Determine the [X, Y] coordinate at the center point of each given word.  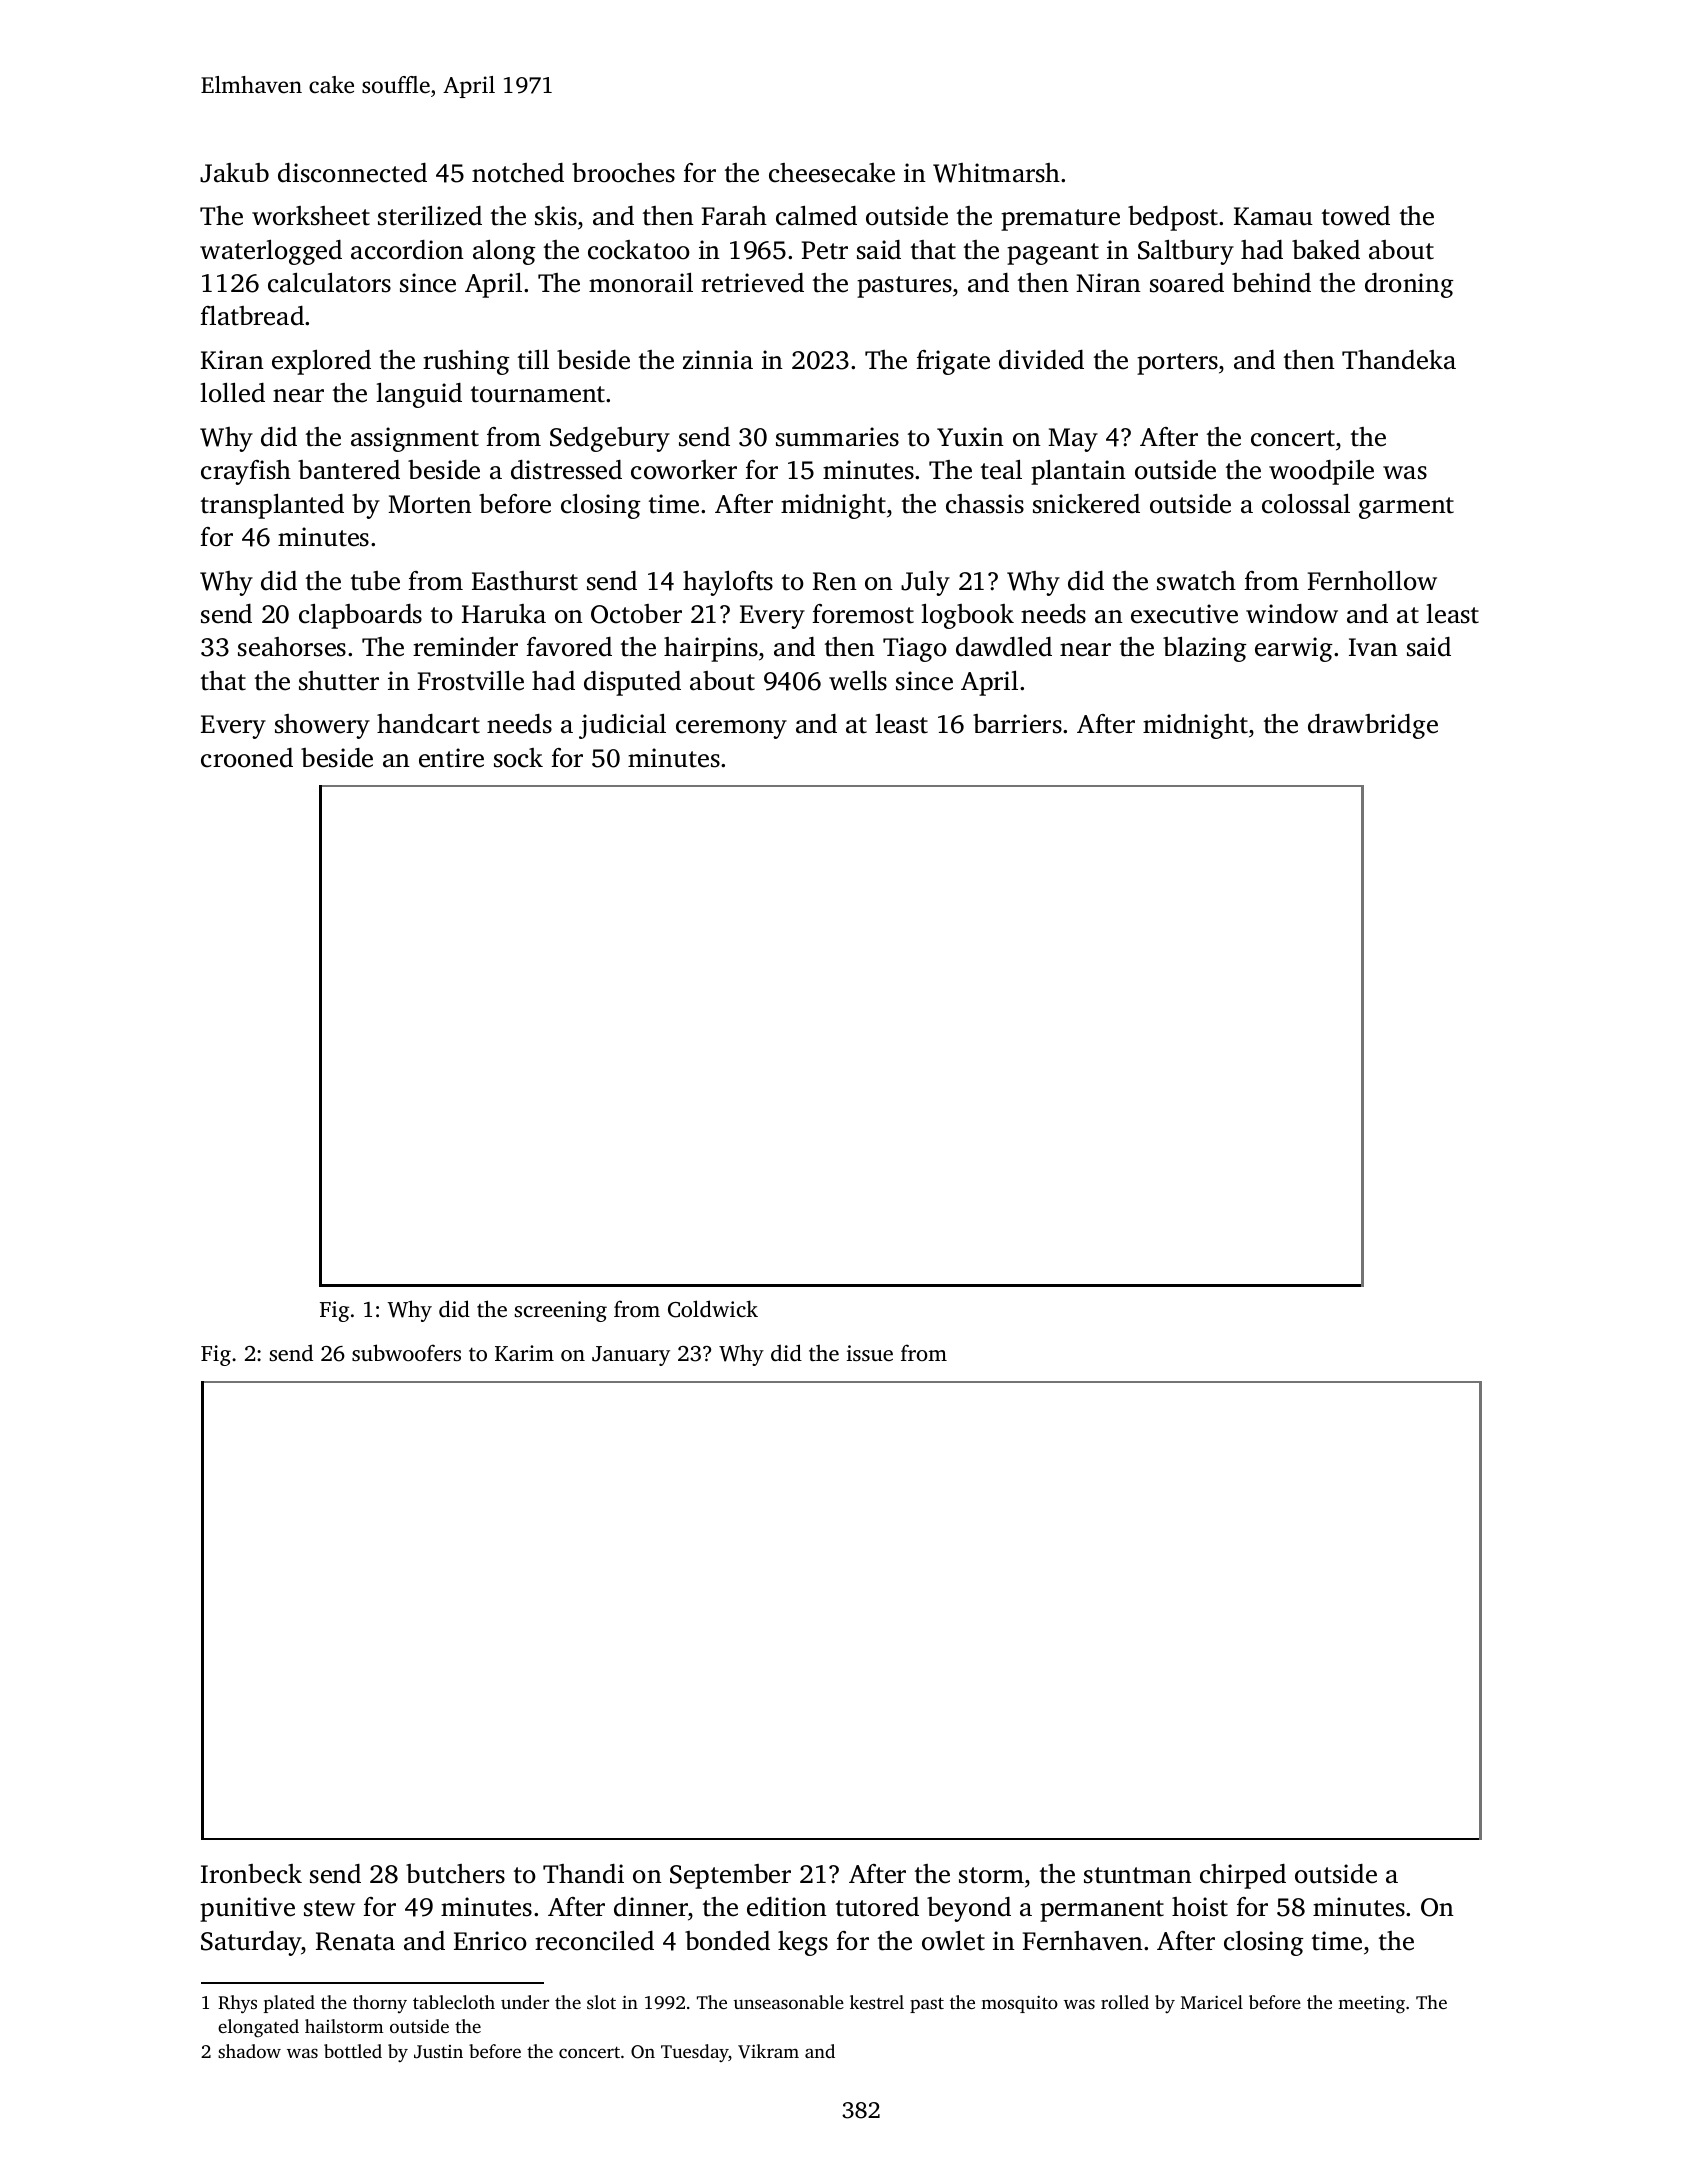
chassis [985, 504]
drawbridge [1373, 726]
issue [870, 1353]
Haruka [504, 614]
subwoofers [406, 1352]
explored [321, 362]
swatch [1196, 581]
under [525, 2002]
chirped [1243, 1876]
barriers [1017, 724]
